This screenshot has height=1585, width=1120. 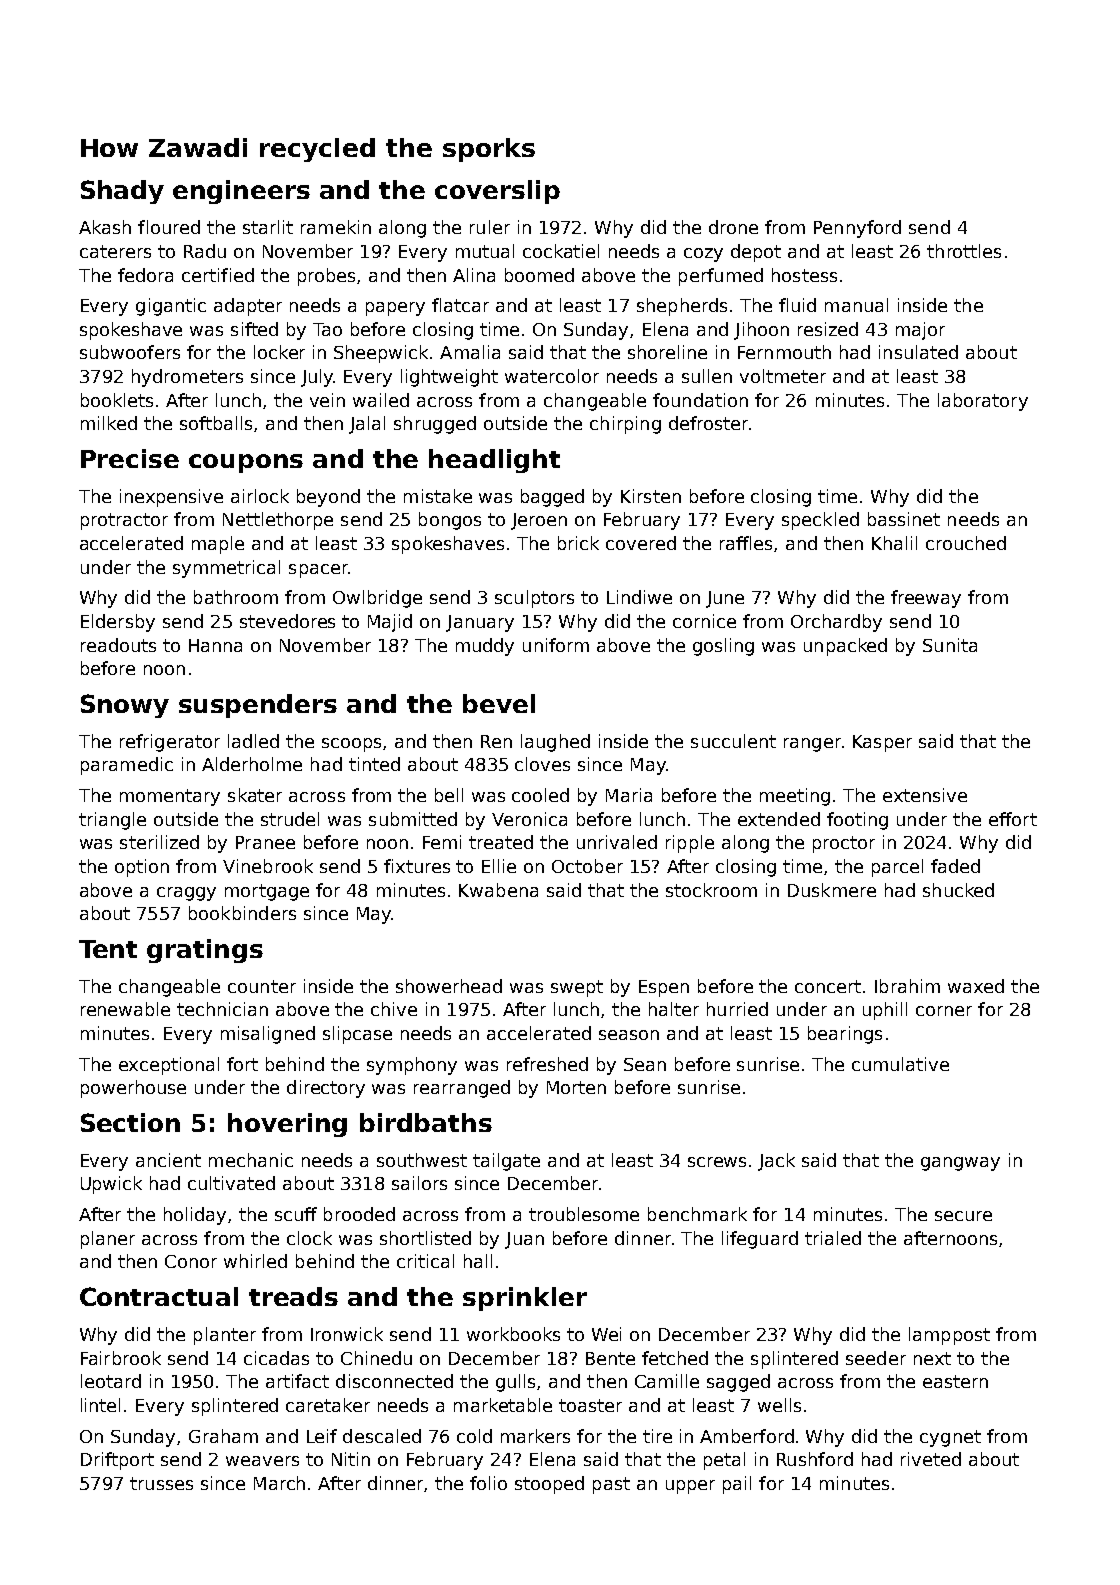 What do you see at coordinates (964, 251) in the screenshot?
I see `throttles` at bounding box center [964, 251].
